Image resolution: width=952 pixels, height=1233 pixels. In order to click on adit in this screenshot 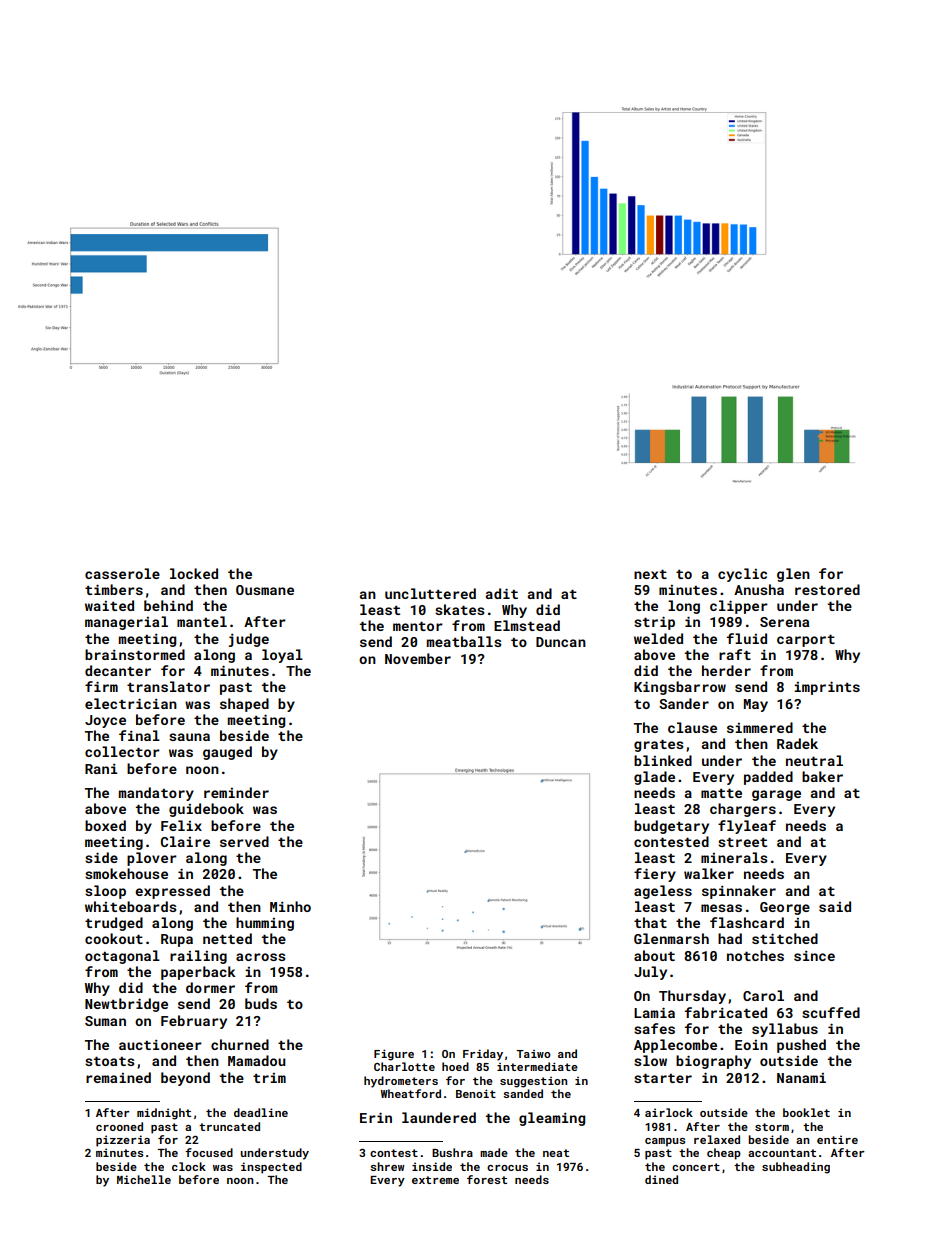, I will do `click(502, 593)`.
